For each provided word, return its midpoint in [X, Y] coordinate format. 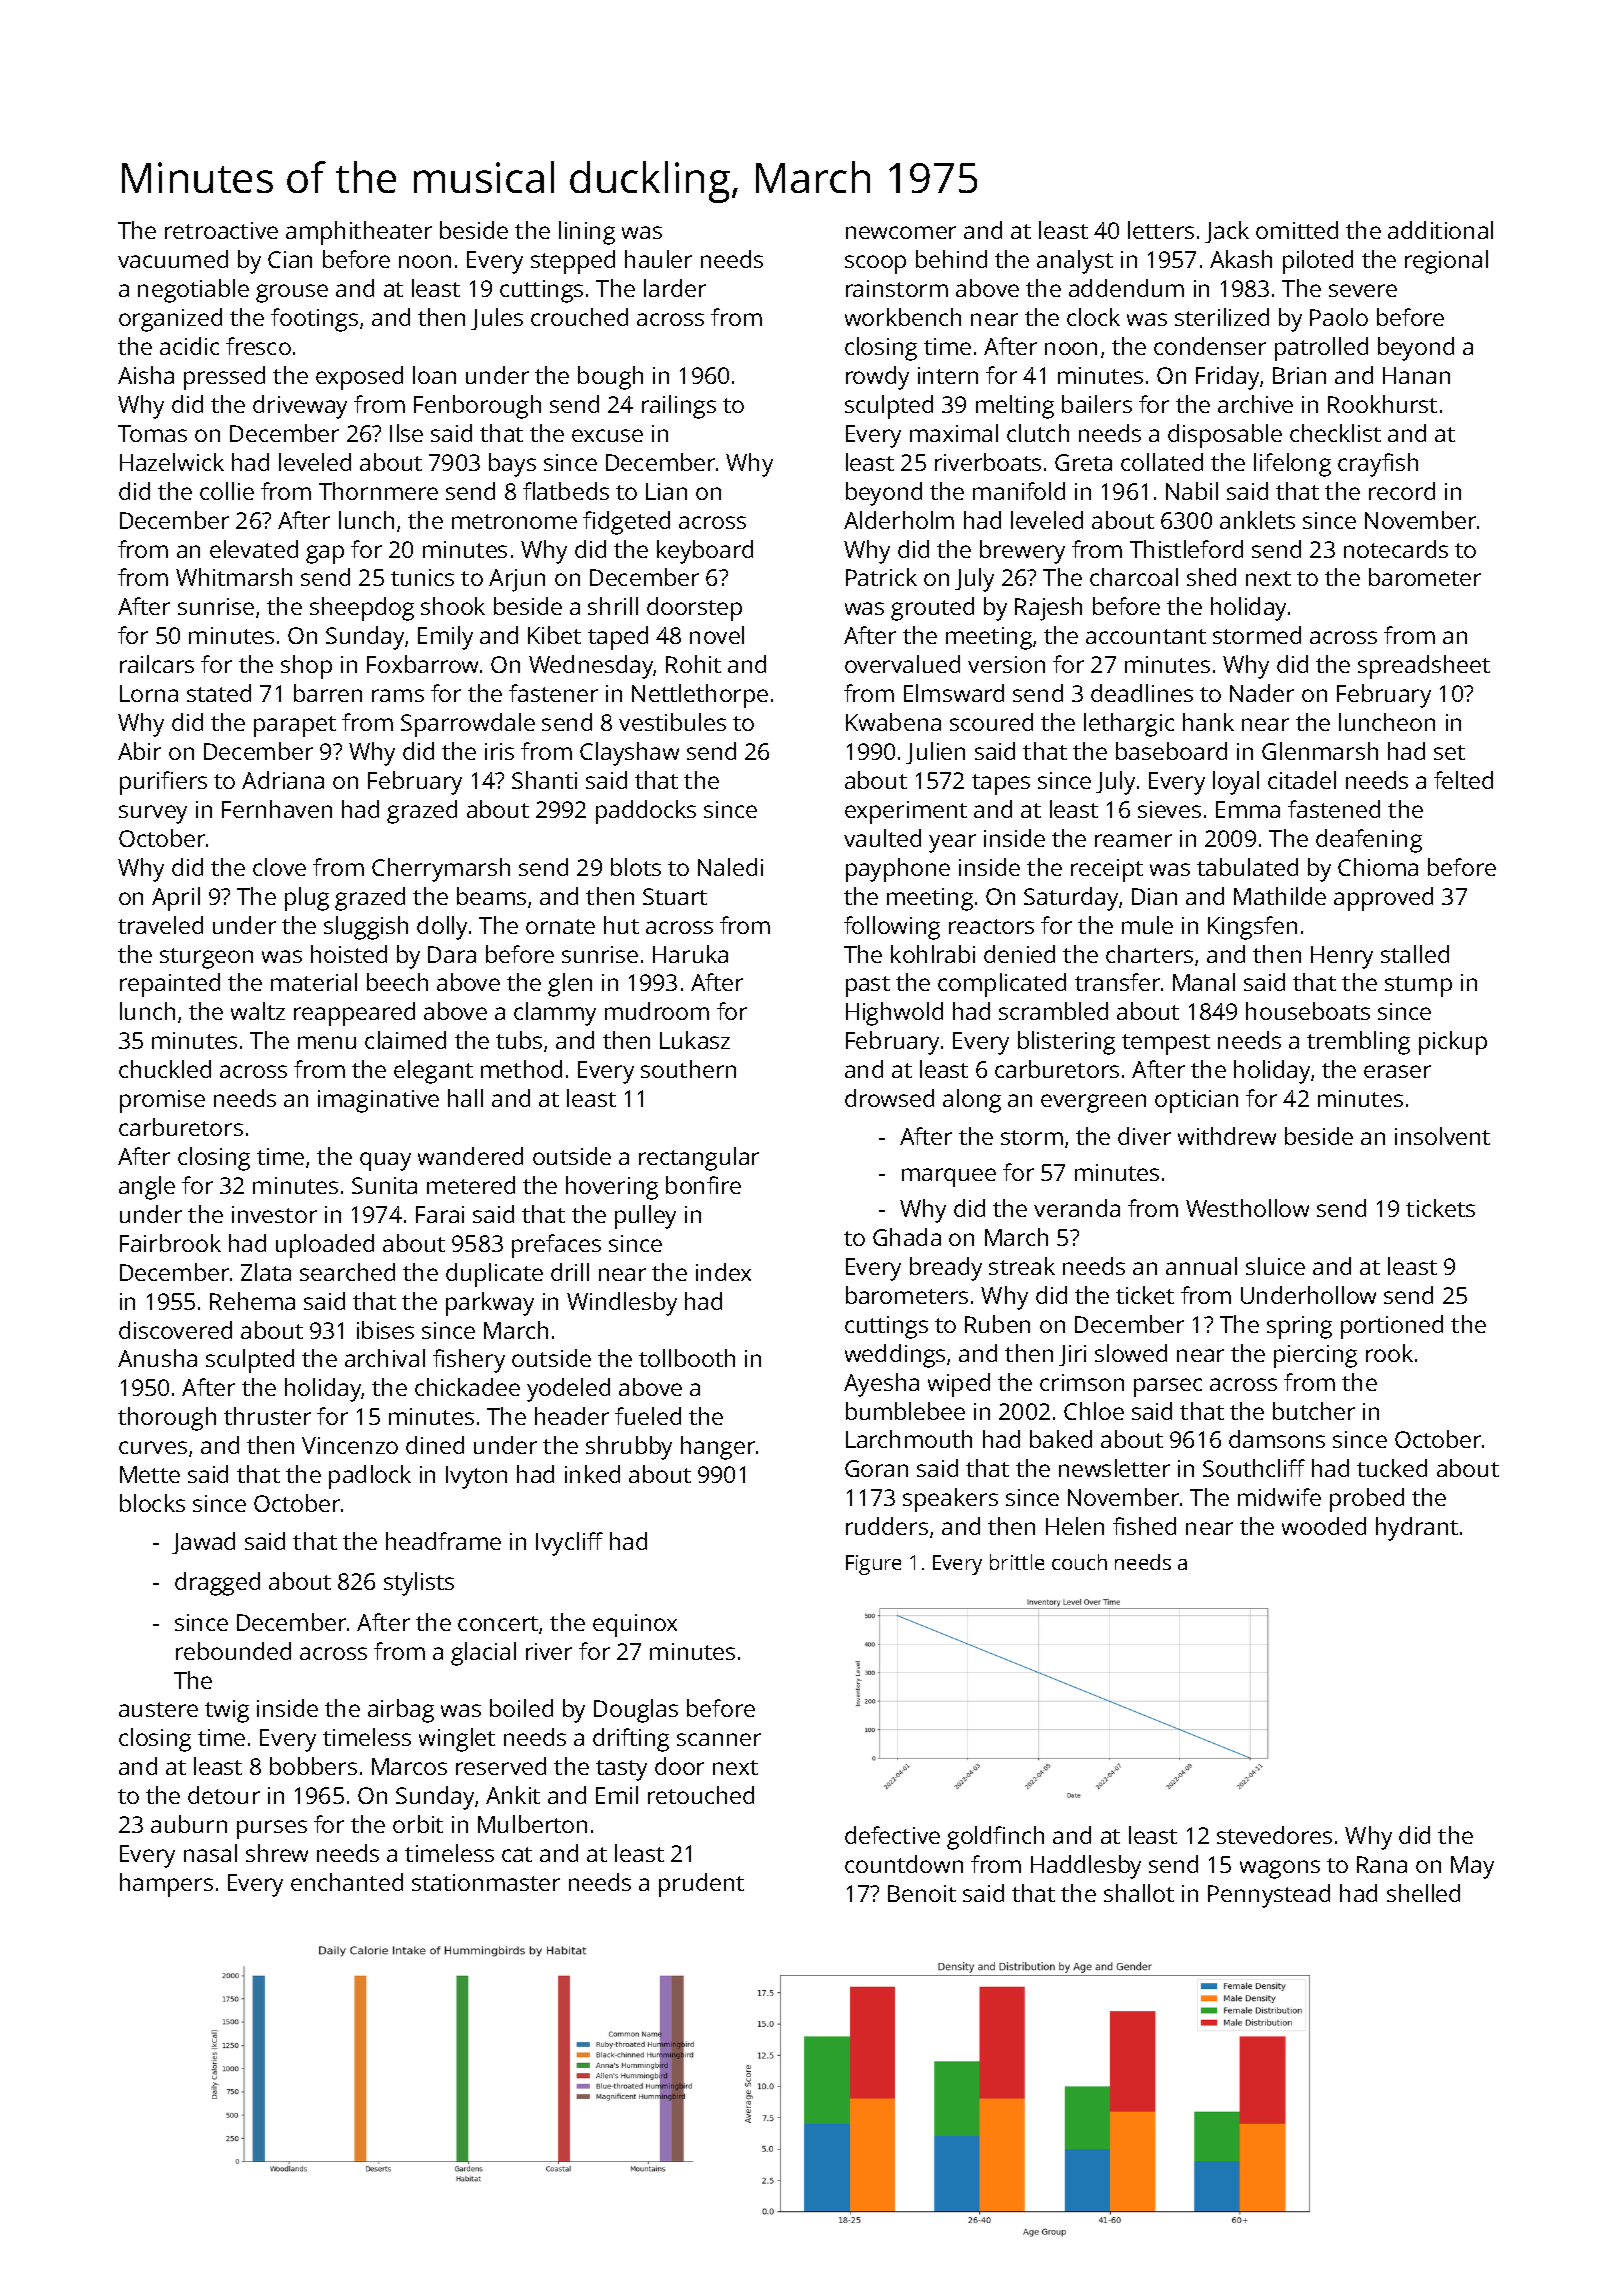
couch [1079, 1562]
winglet [457, 1740]
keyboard [705, 552]
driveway [300, 407]
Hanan [1416, 375]
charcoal [1134, 577]
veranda [1077, 1208]
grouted [932, 609]
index [723, 1272]
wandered [470, 1156]
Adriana [283, 780]
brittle [1017, 1562]
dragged [217, 1584]
